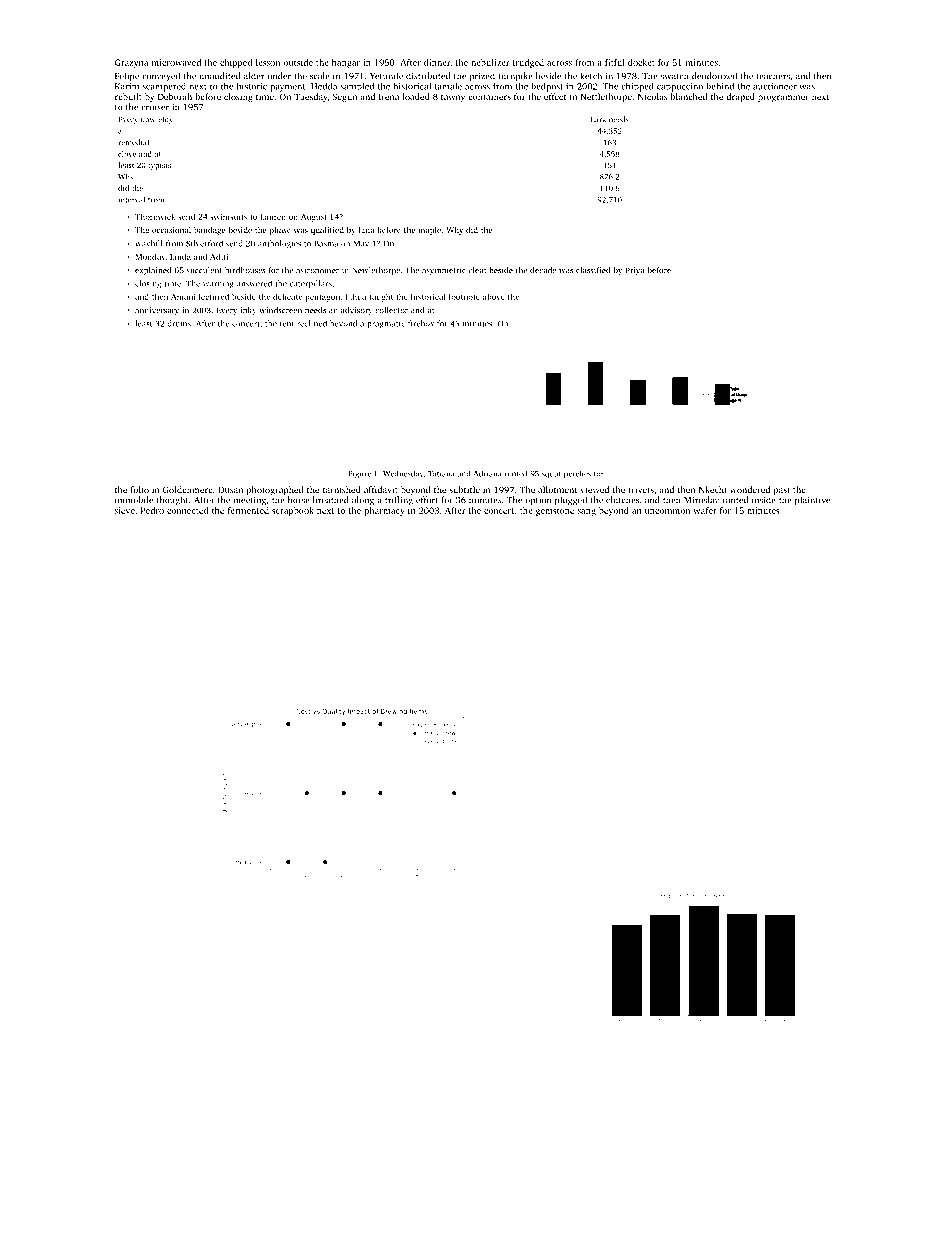 This screenshot has width=952, height=1233. I want to click on unwieldy, so click(157, 120).
